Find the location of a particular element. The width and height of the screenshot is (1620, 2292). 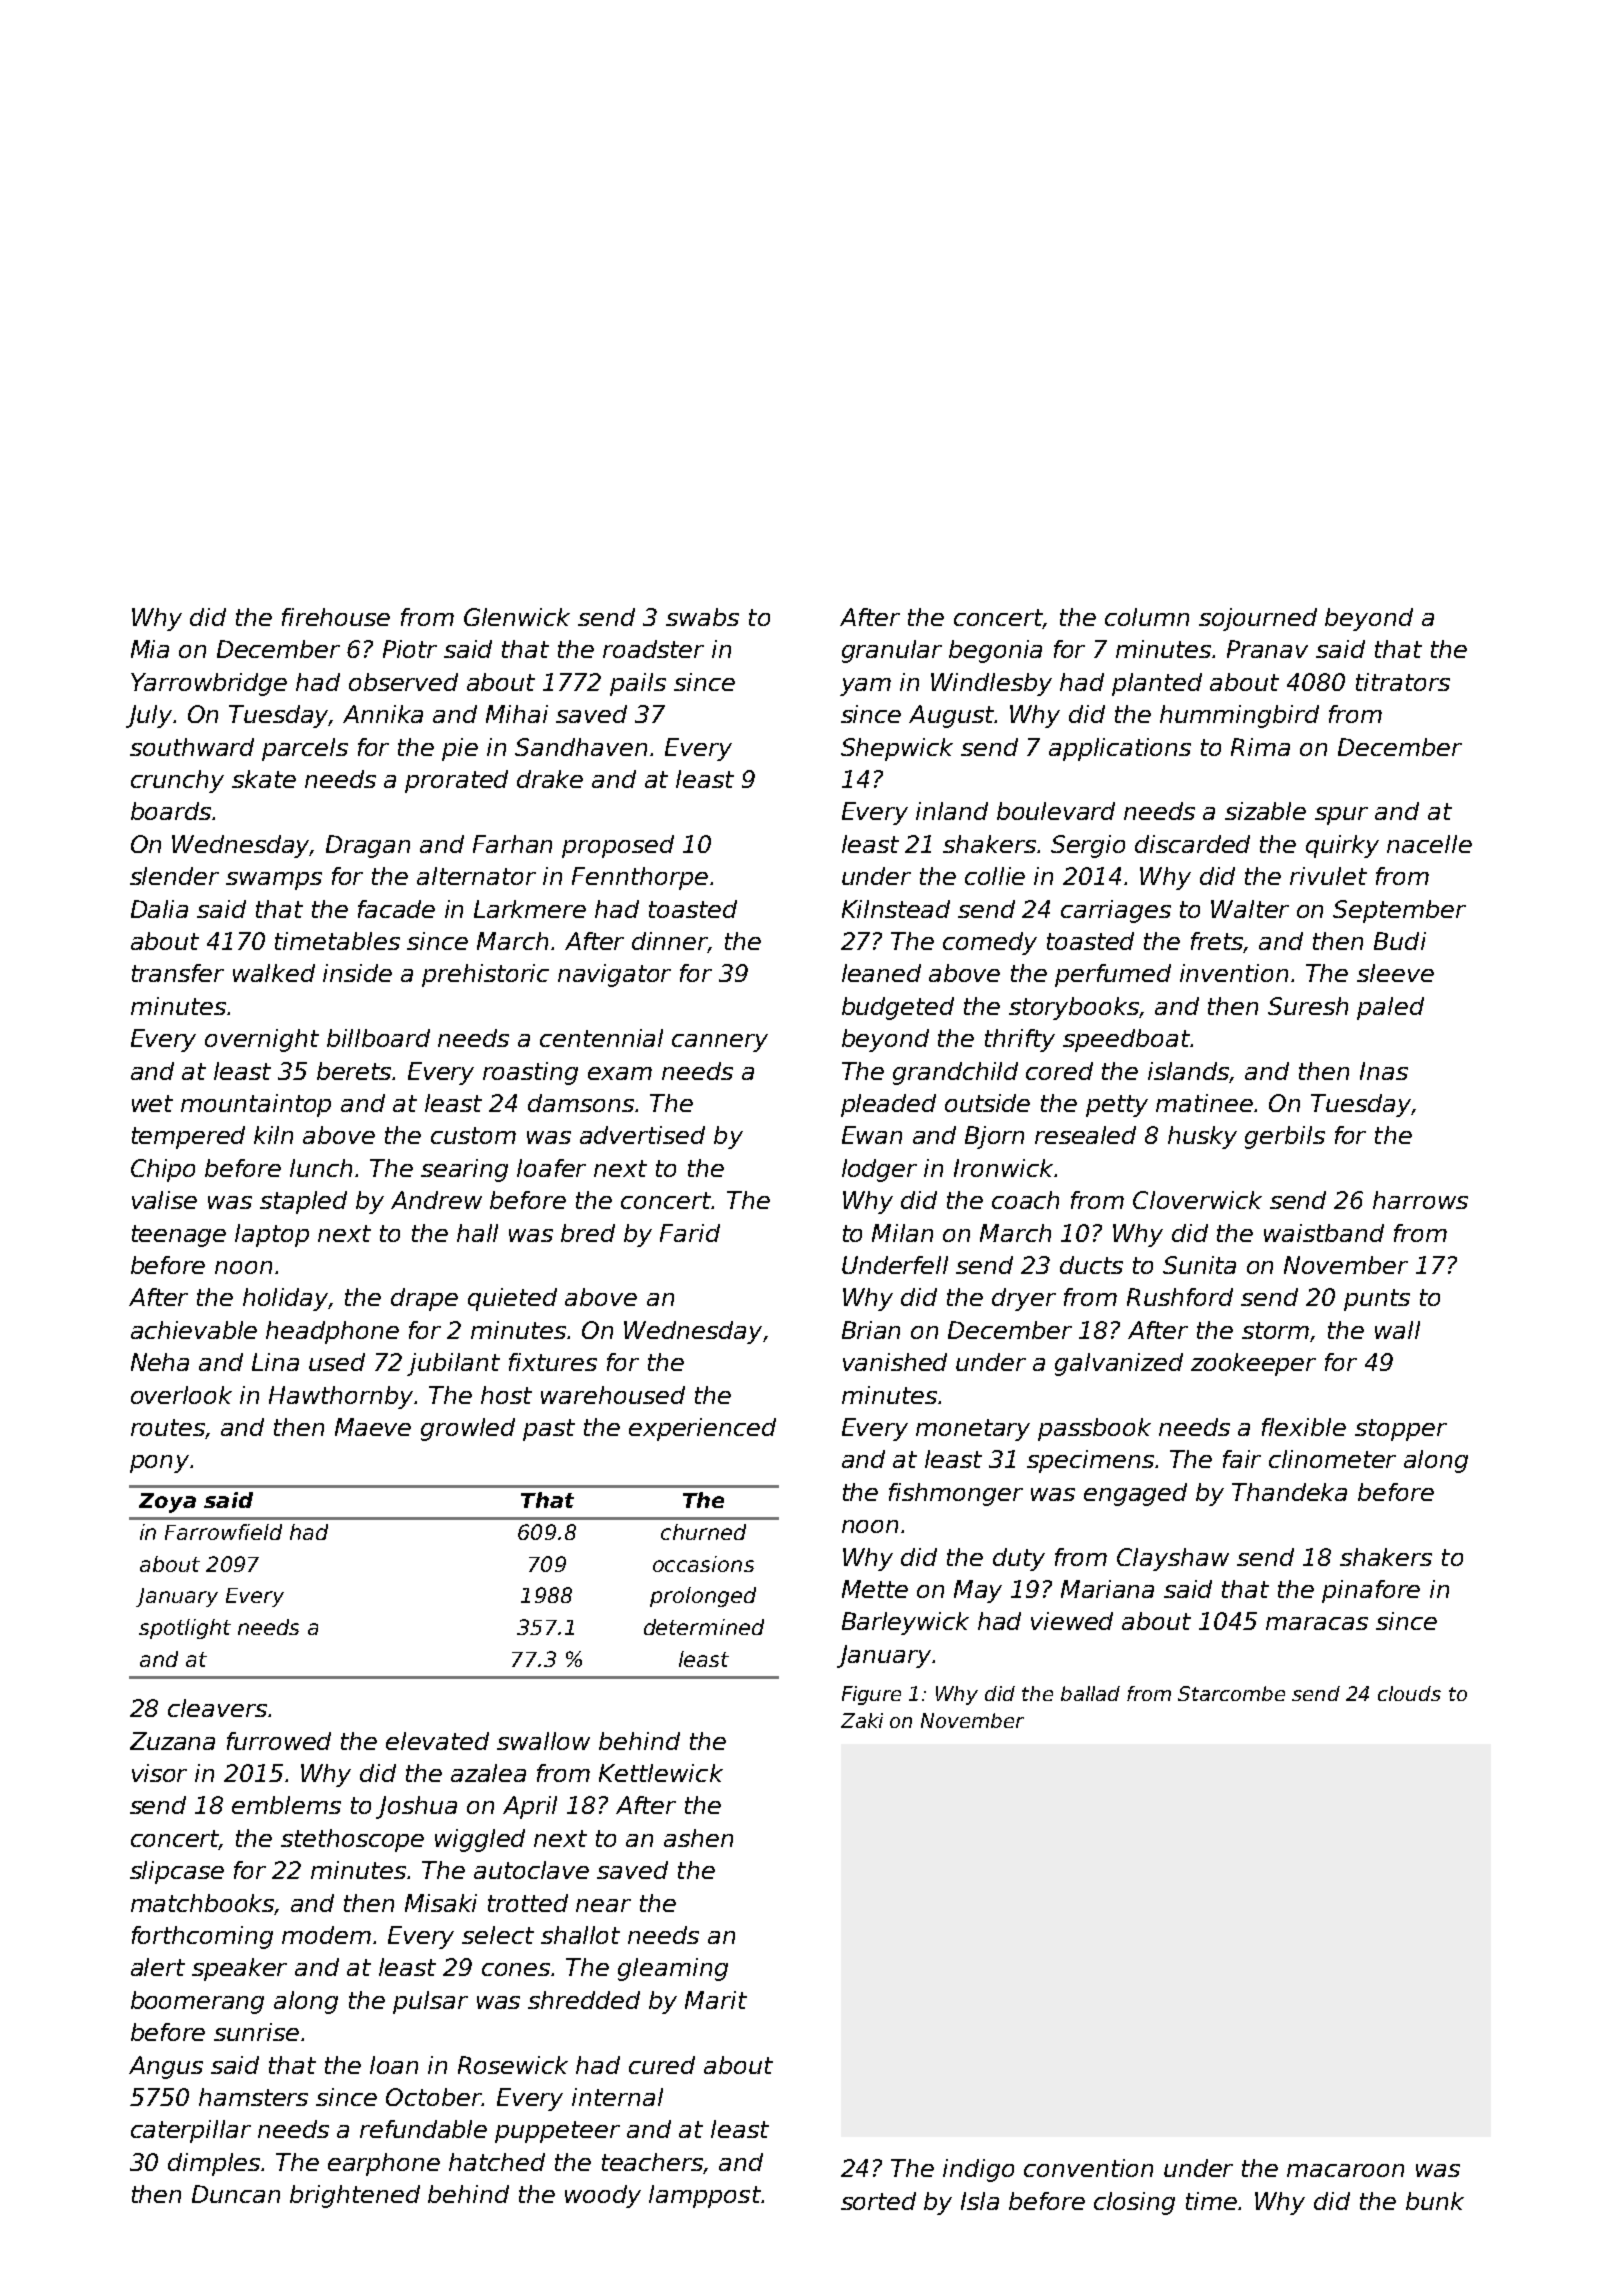

leaned is located at coordinates (881, 973).
